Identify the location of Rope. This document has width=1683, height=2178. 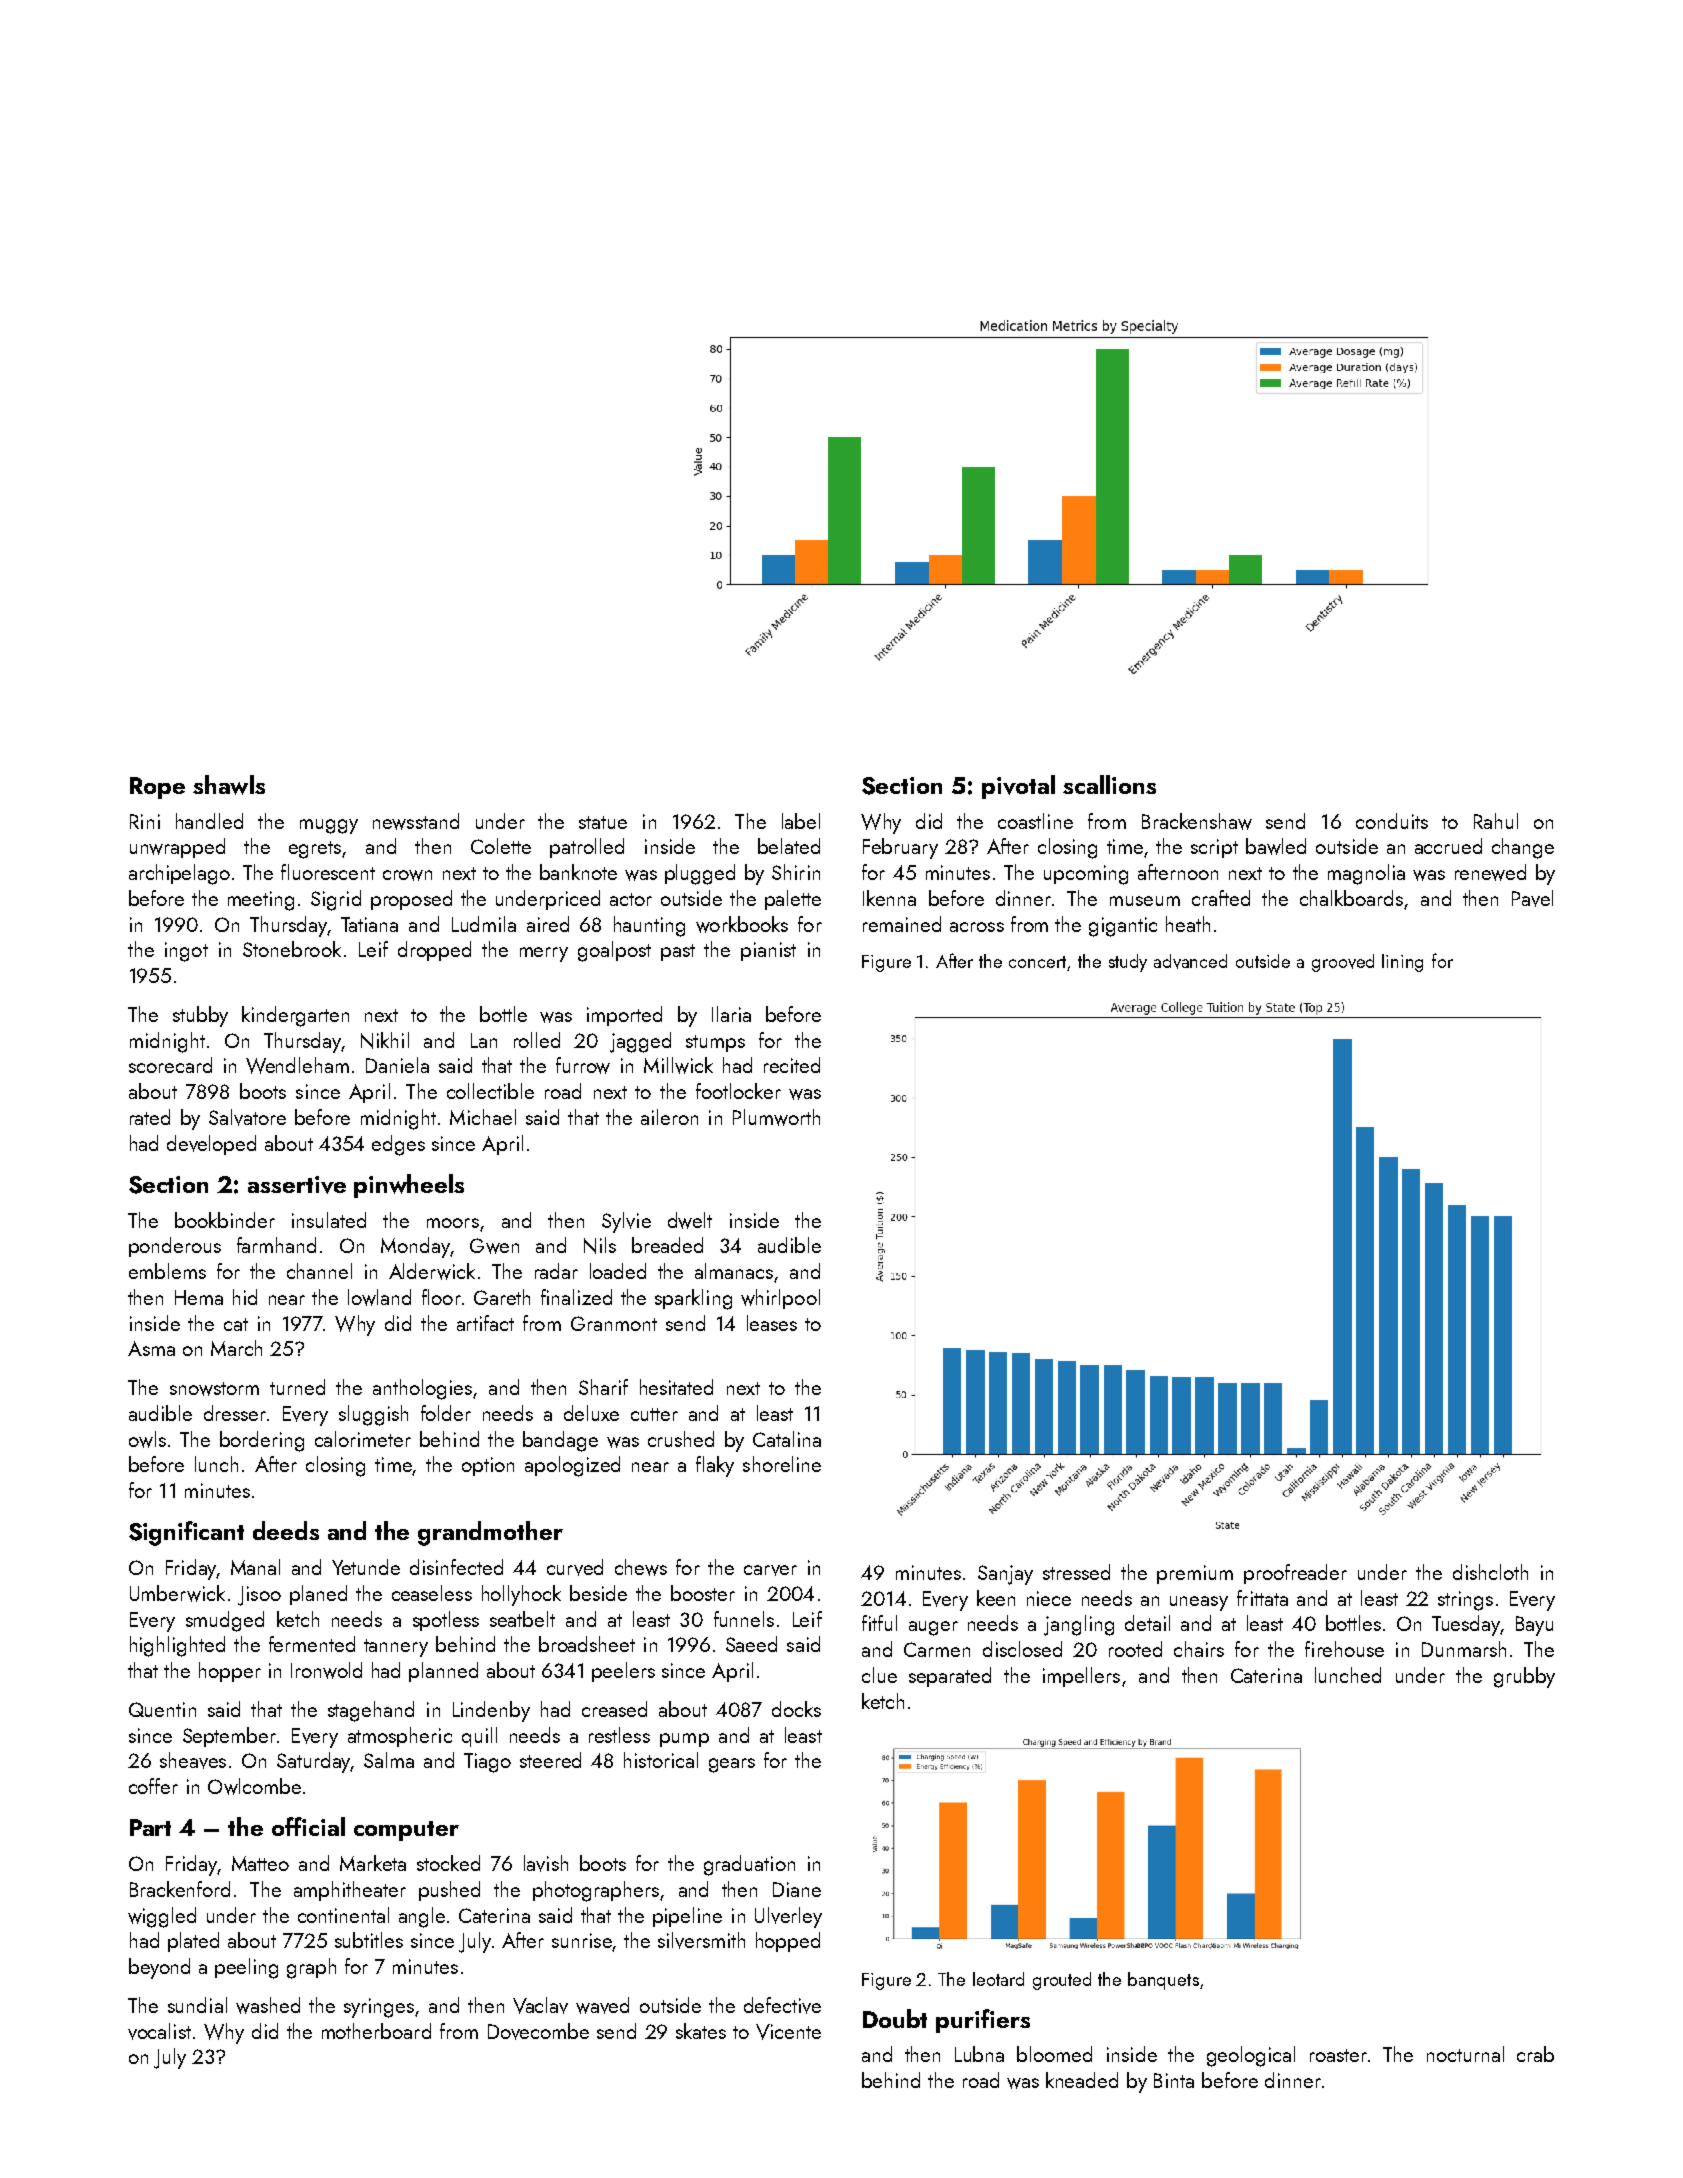
(157, 788).
